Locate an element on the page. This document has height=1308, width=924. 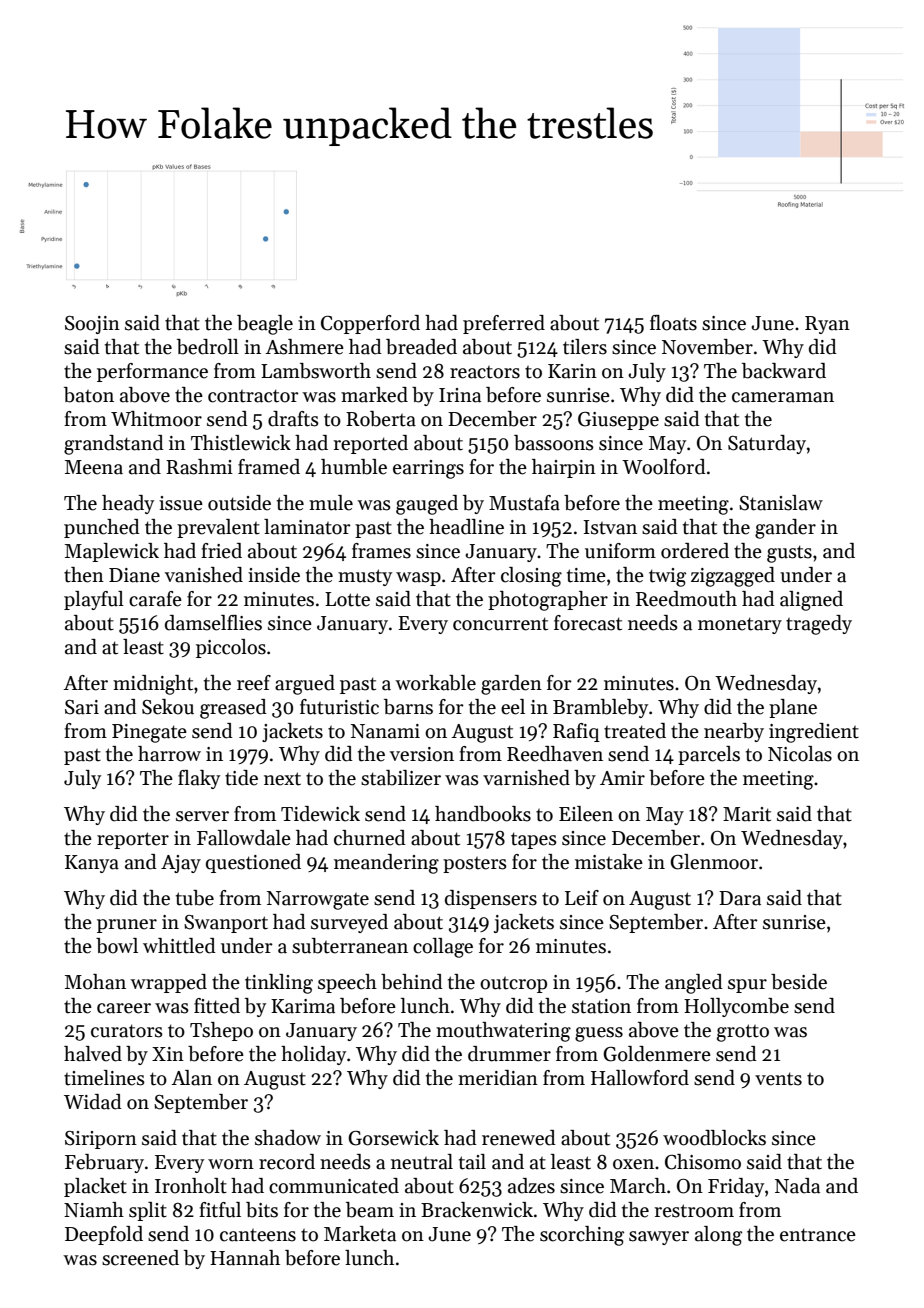
Rafiq is located at coordinates (576, 732).
